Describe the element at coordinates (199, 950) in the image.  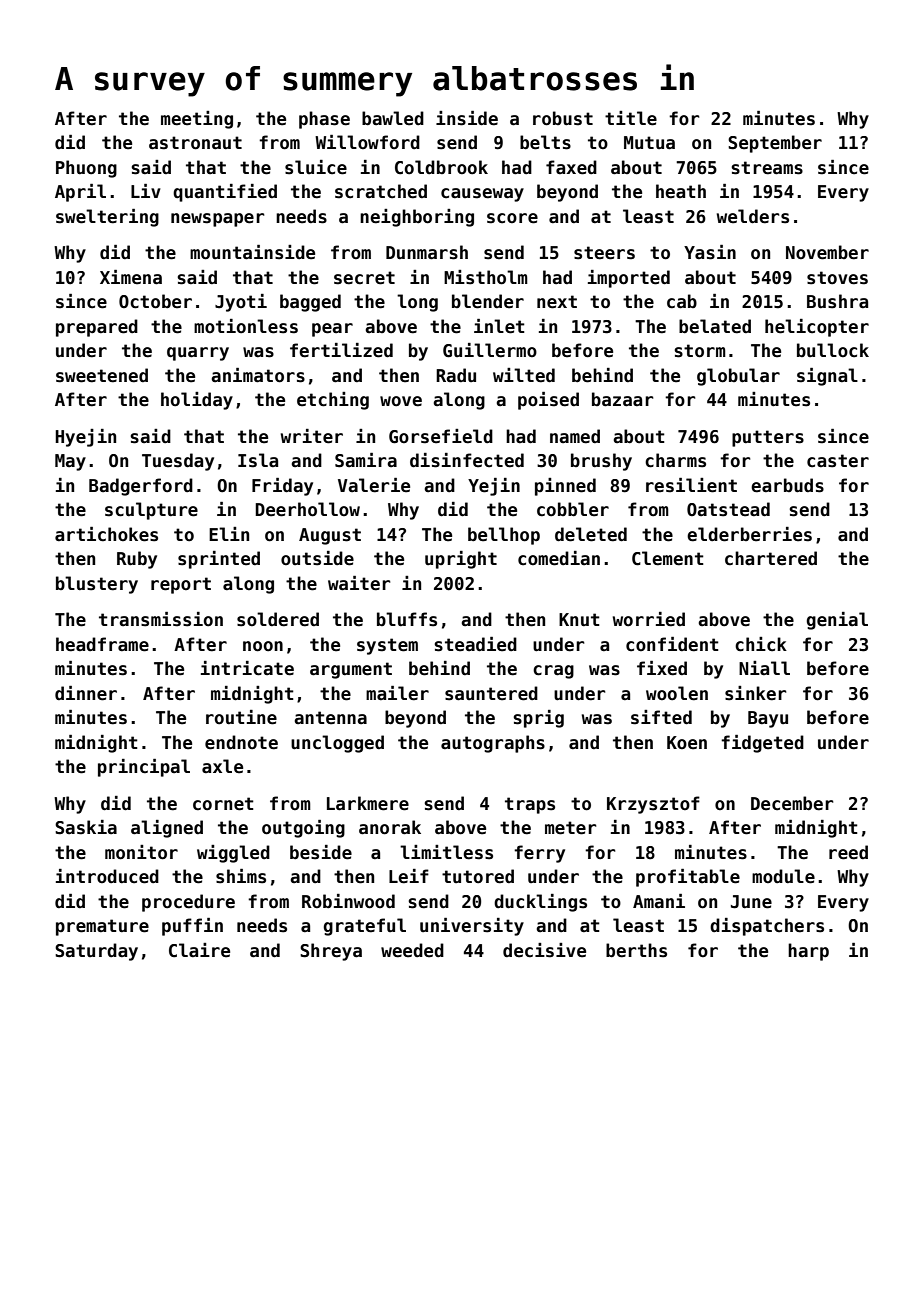
I see `Claire` at that location.
